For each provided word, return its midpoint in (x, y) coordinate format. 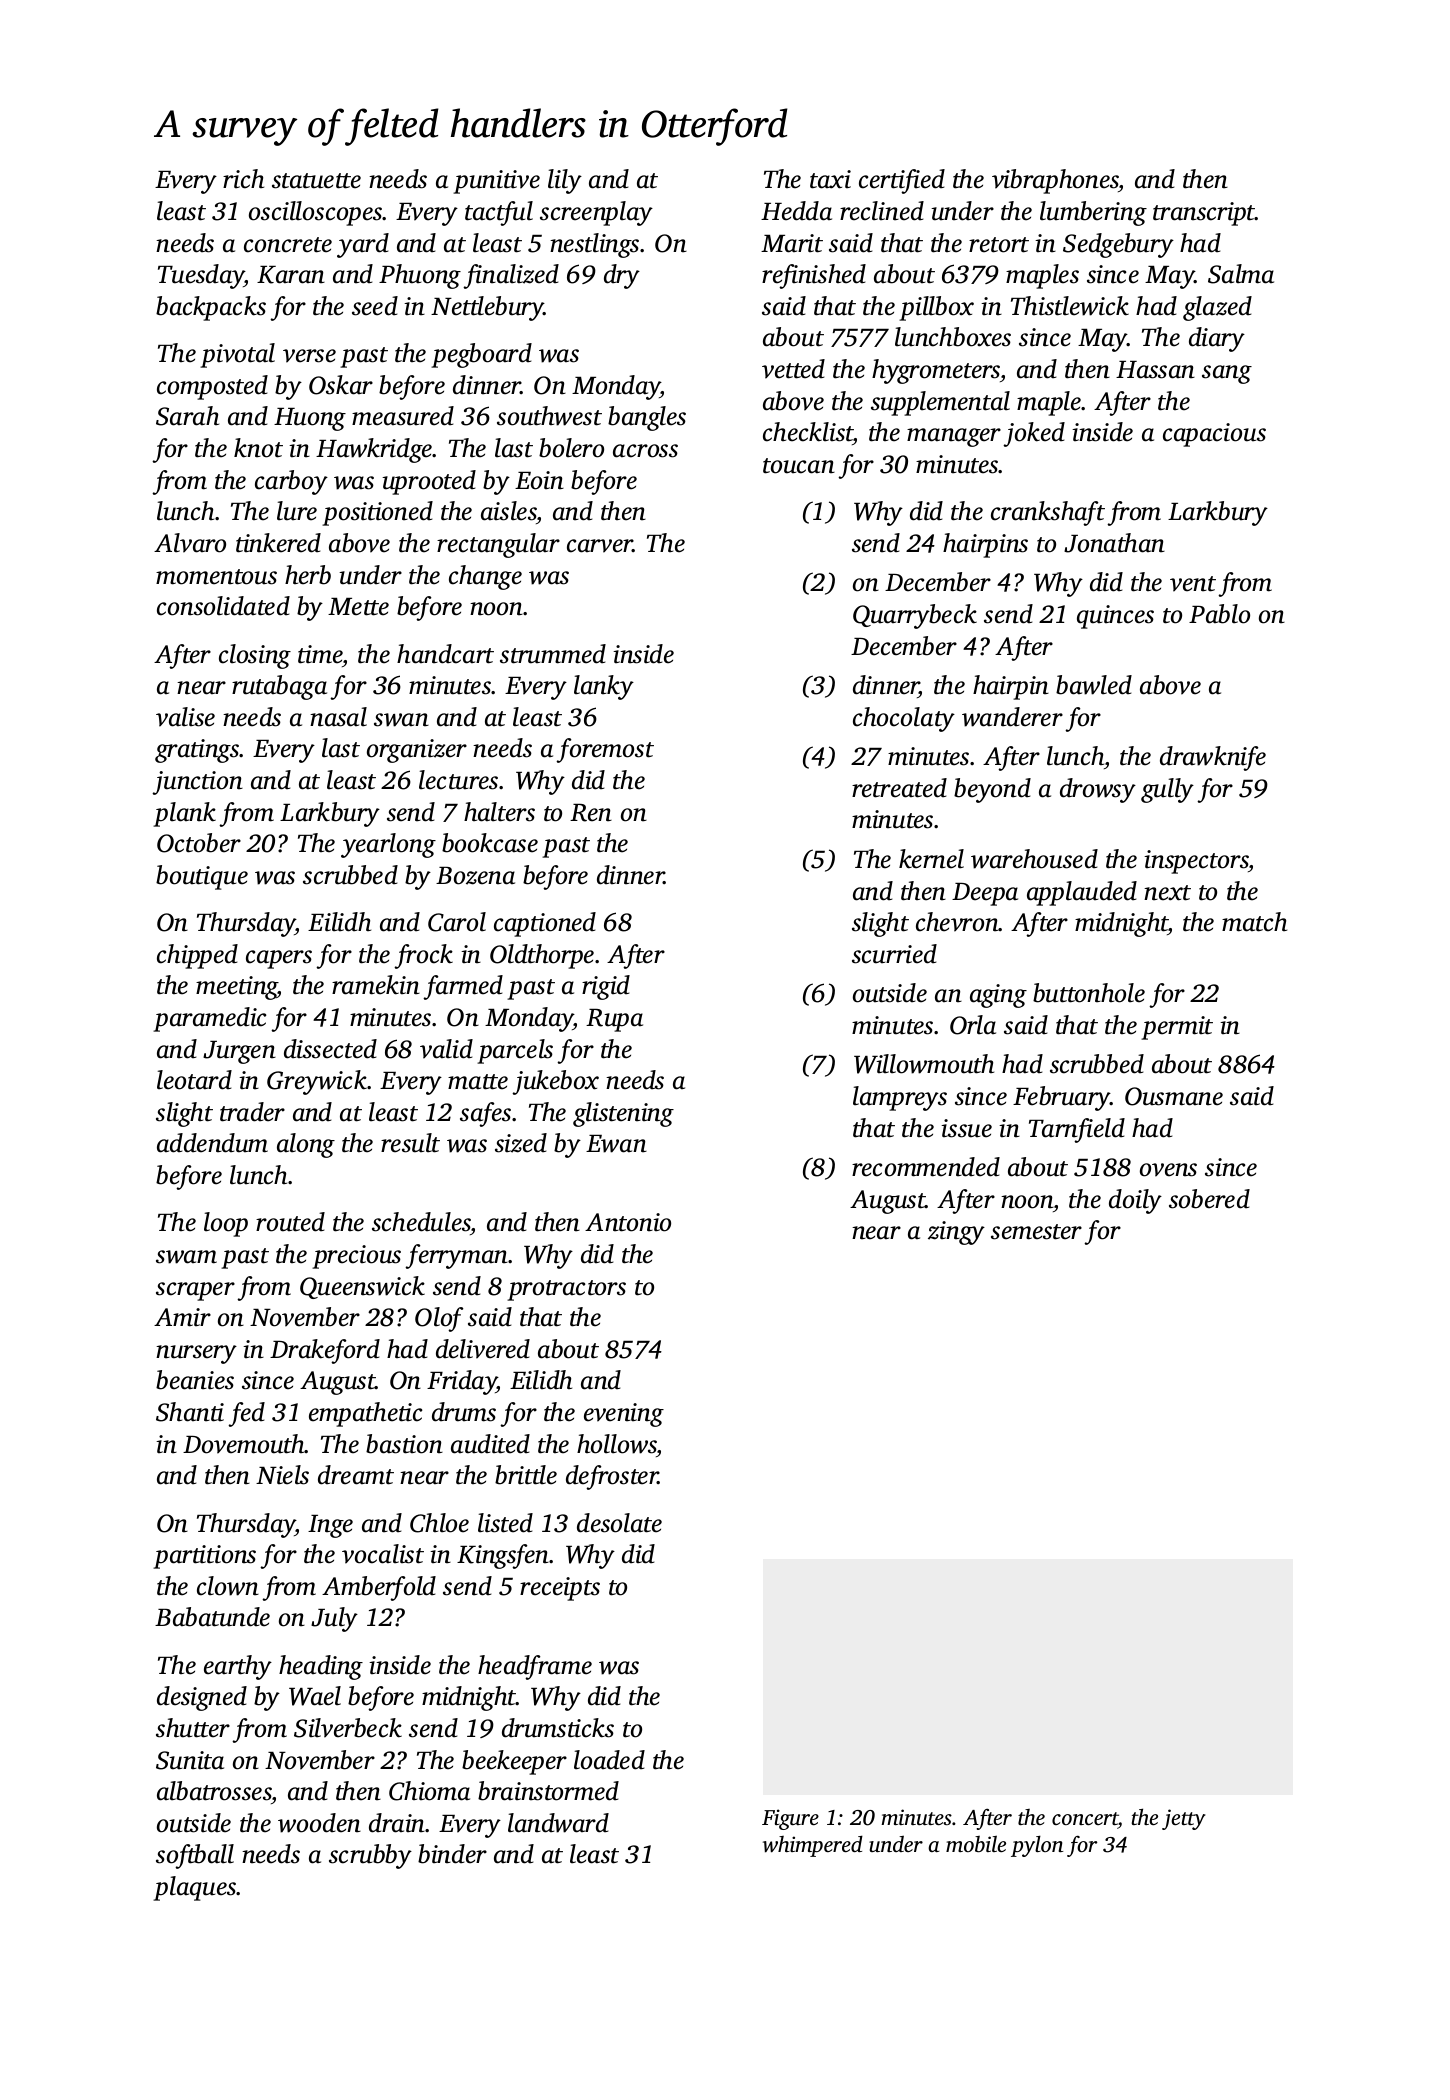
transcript (1204, 214)
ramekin (376, 985)
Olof (439, 1319)
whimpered (813, 1846)
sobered (1209, 1199)
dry (622, 276)
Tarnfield (1077, 1130)
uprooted (429, 482)
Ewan (616, 1144)
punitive (496, 182)
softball (195, 1856)
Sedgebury (1118, 245)
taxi (830, 179)
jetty (1183, 1819)
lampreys (900, 1098)
